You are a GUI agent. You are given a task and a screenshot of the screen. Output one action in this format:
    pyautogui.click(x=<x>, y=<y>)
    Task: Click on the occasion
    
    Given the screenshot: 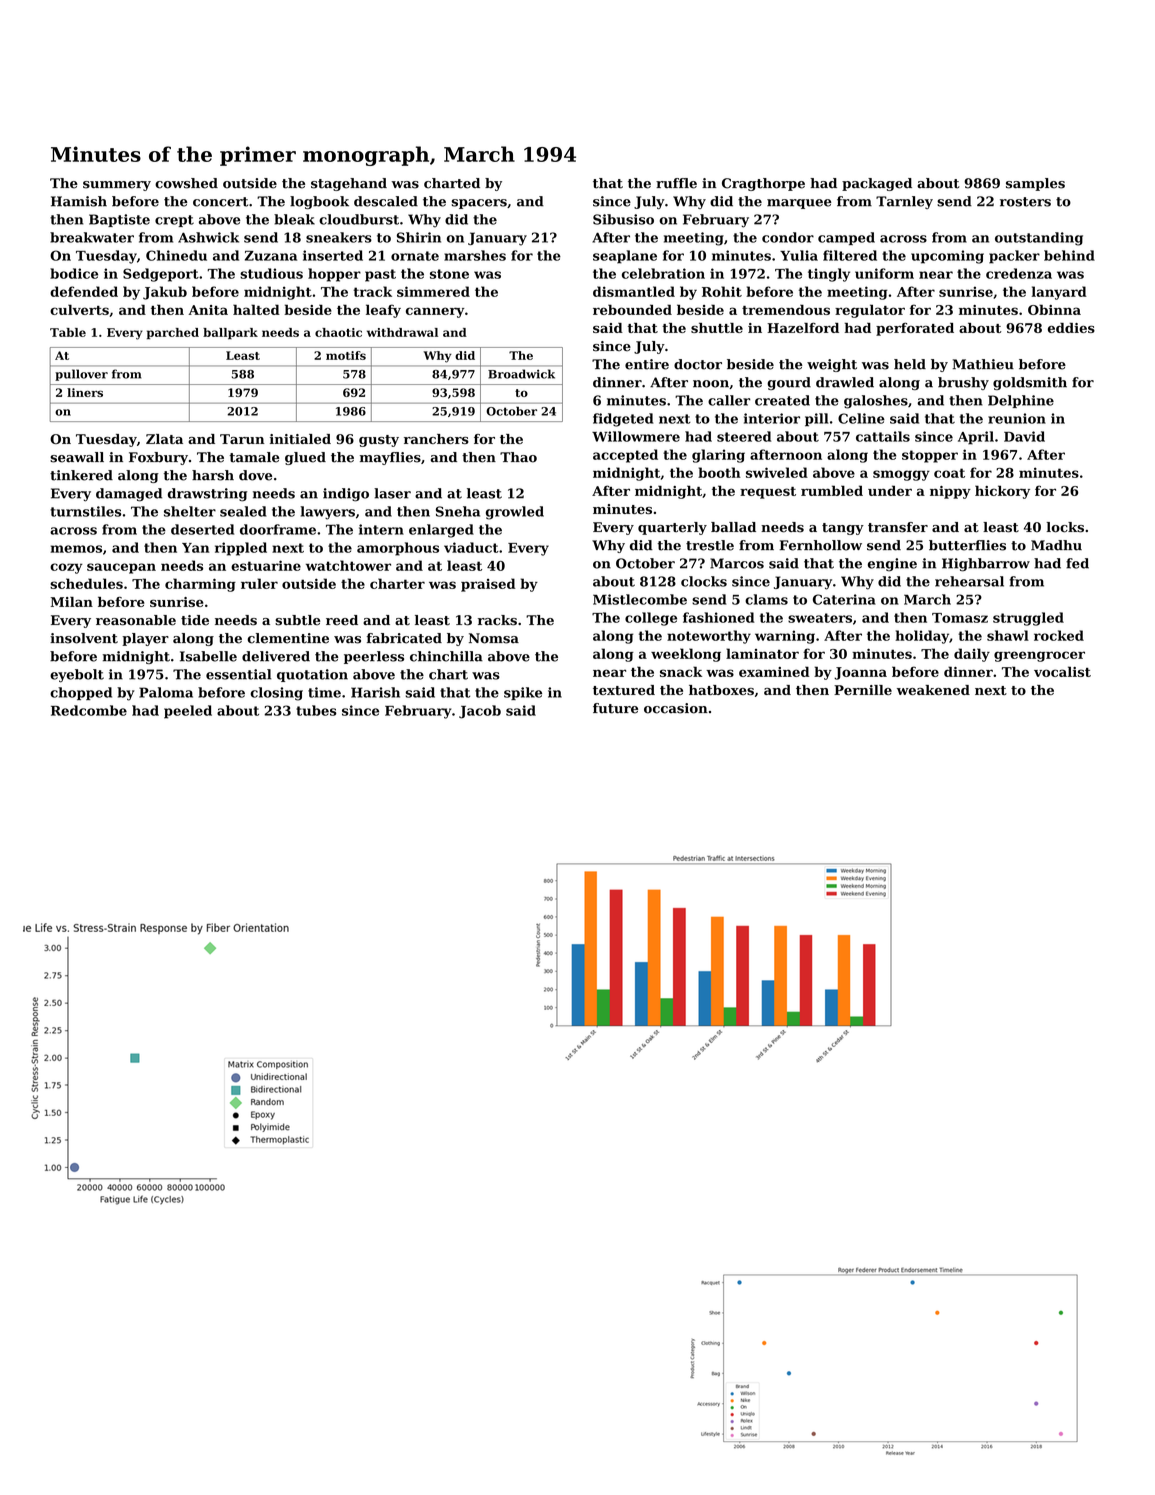 What is the action you would take?
    pyautogui.click(x=676, y=708)
